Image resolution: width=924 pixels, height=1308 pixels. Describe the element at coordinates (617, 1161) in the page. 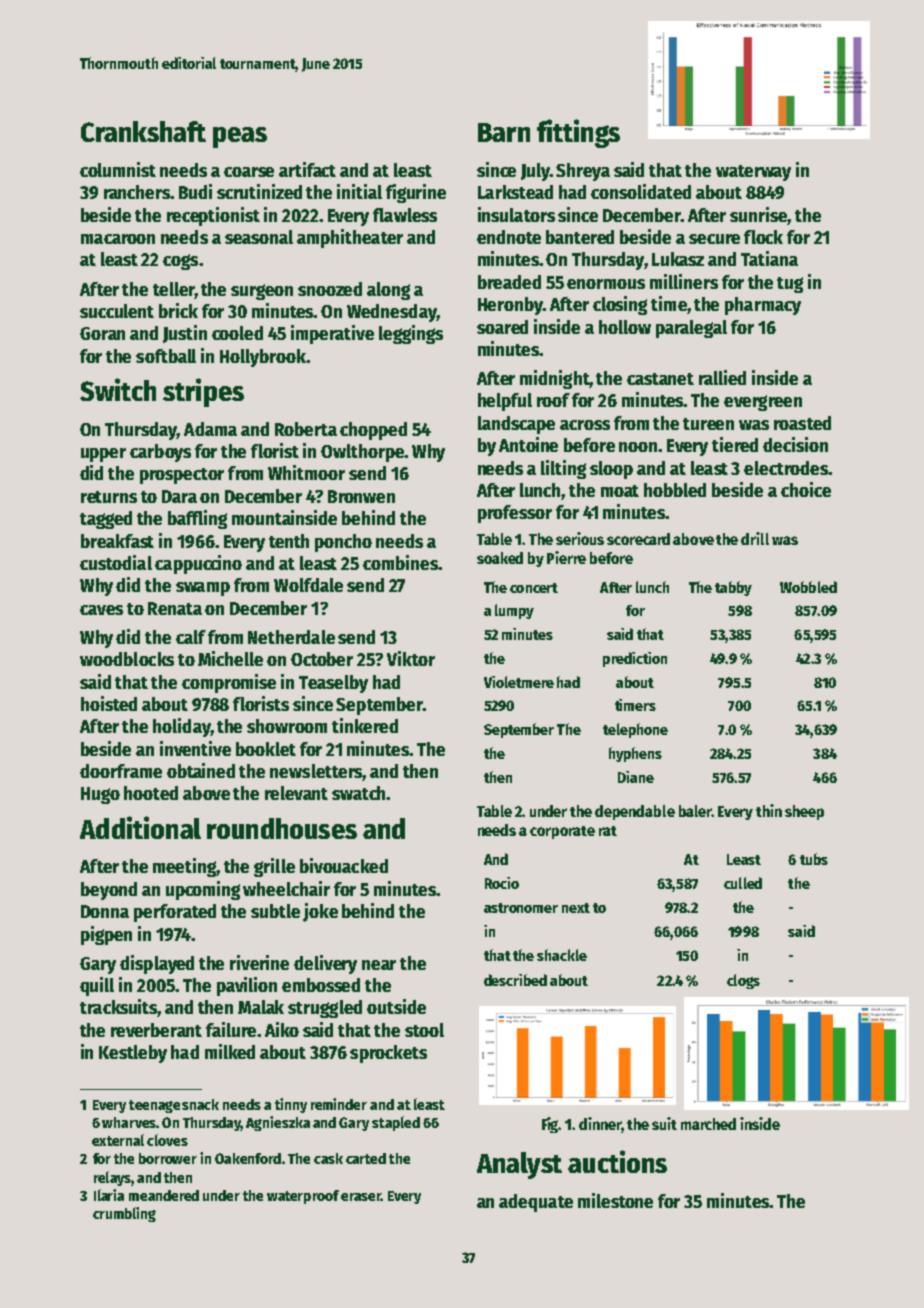

I see `auctions` at that location.
